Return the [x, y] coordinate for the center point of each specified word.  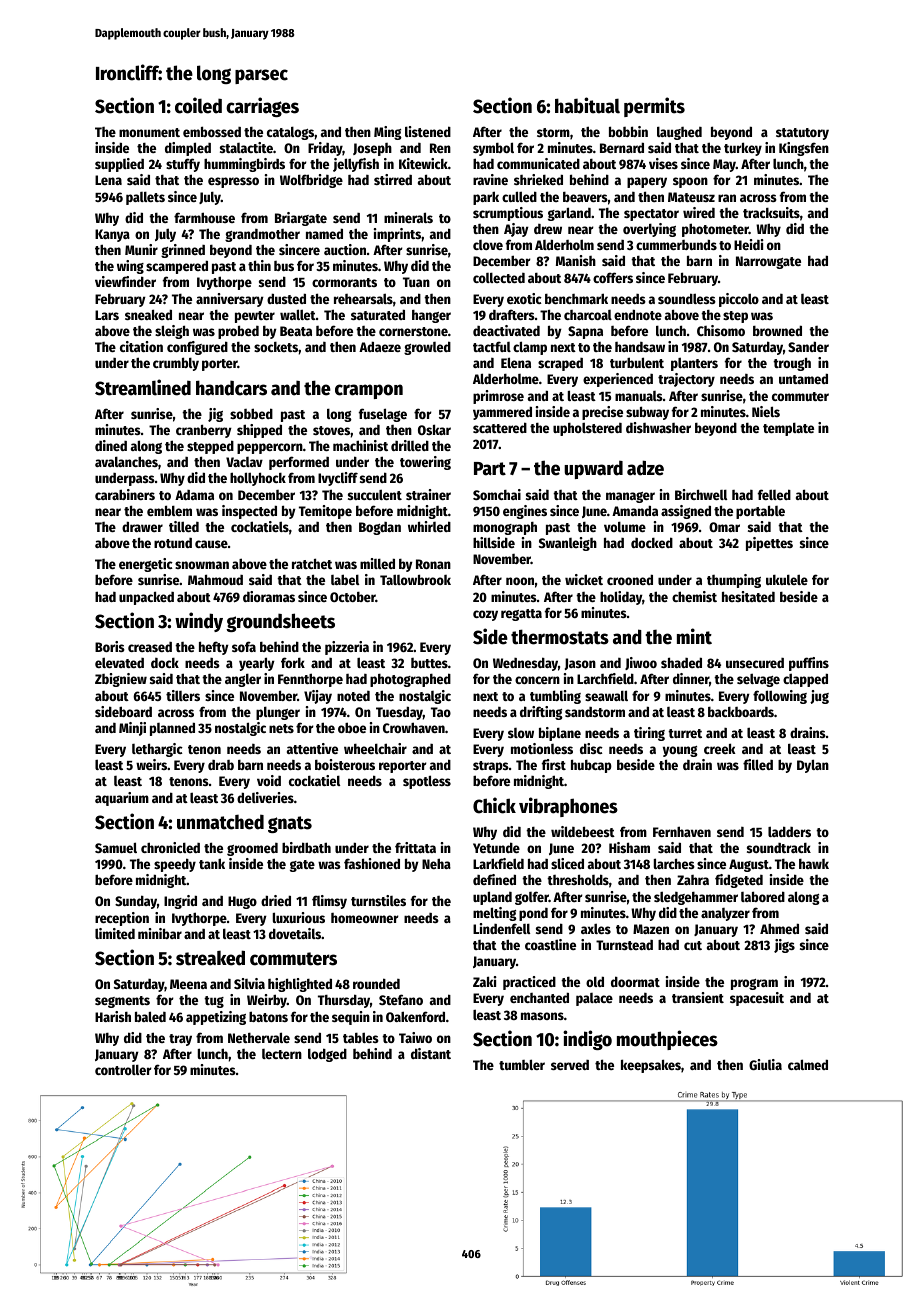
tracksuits [771, 212]
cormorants [344, 282]
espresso [233, 182]
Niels [766, 411]
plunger [278, 713]
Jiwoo [641, 663]
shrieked [538, 179]
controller [123, 1069]
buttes [429, 663]
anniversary [230, 300]
